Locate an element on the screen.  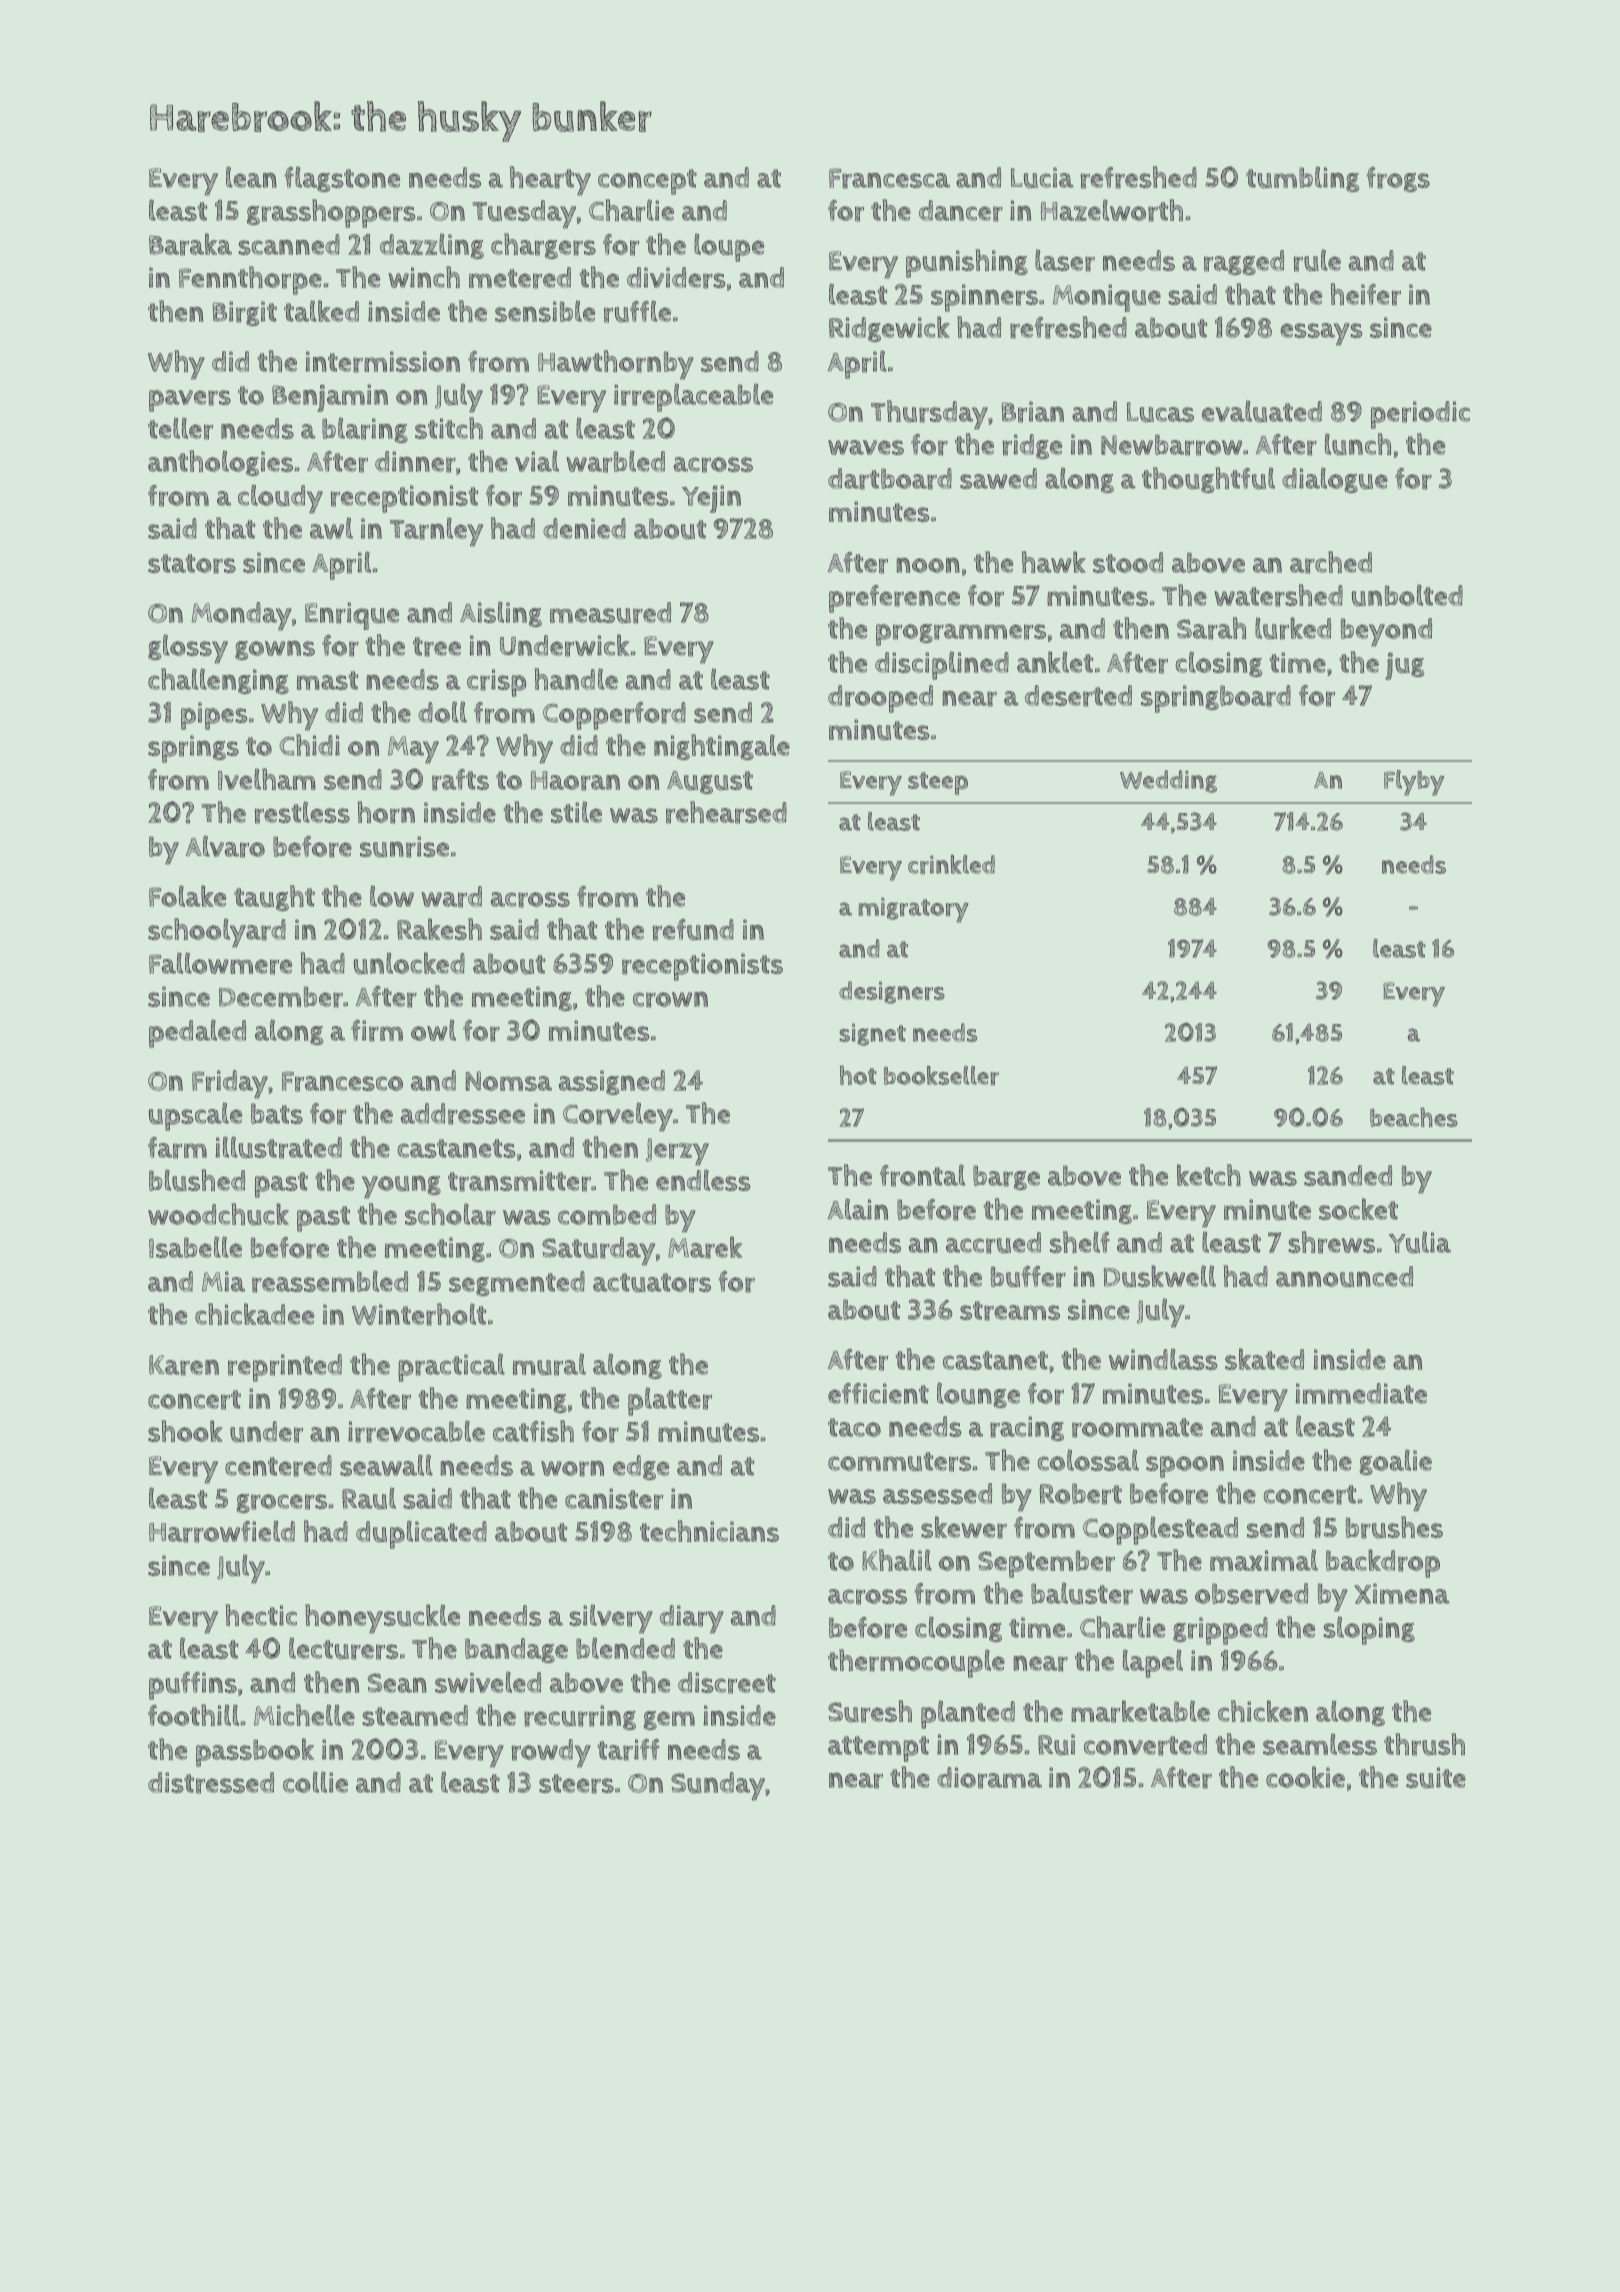
programmers is located at coordinates (961, 635).
